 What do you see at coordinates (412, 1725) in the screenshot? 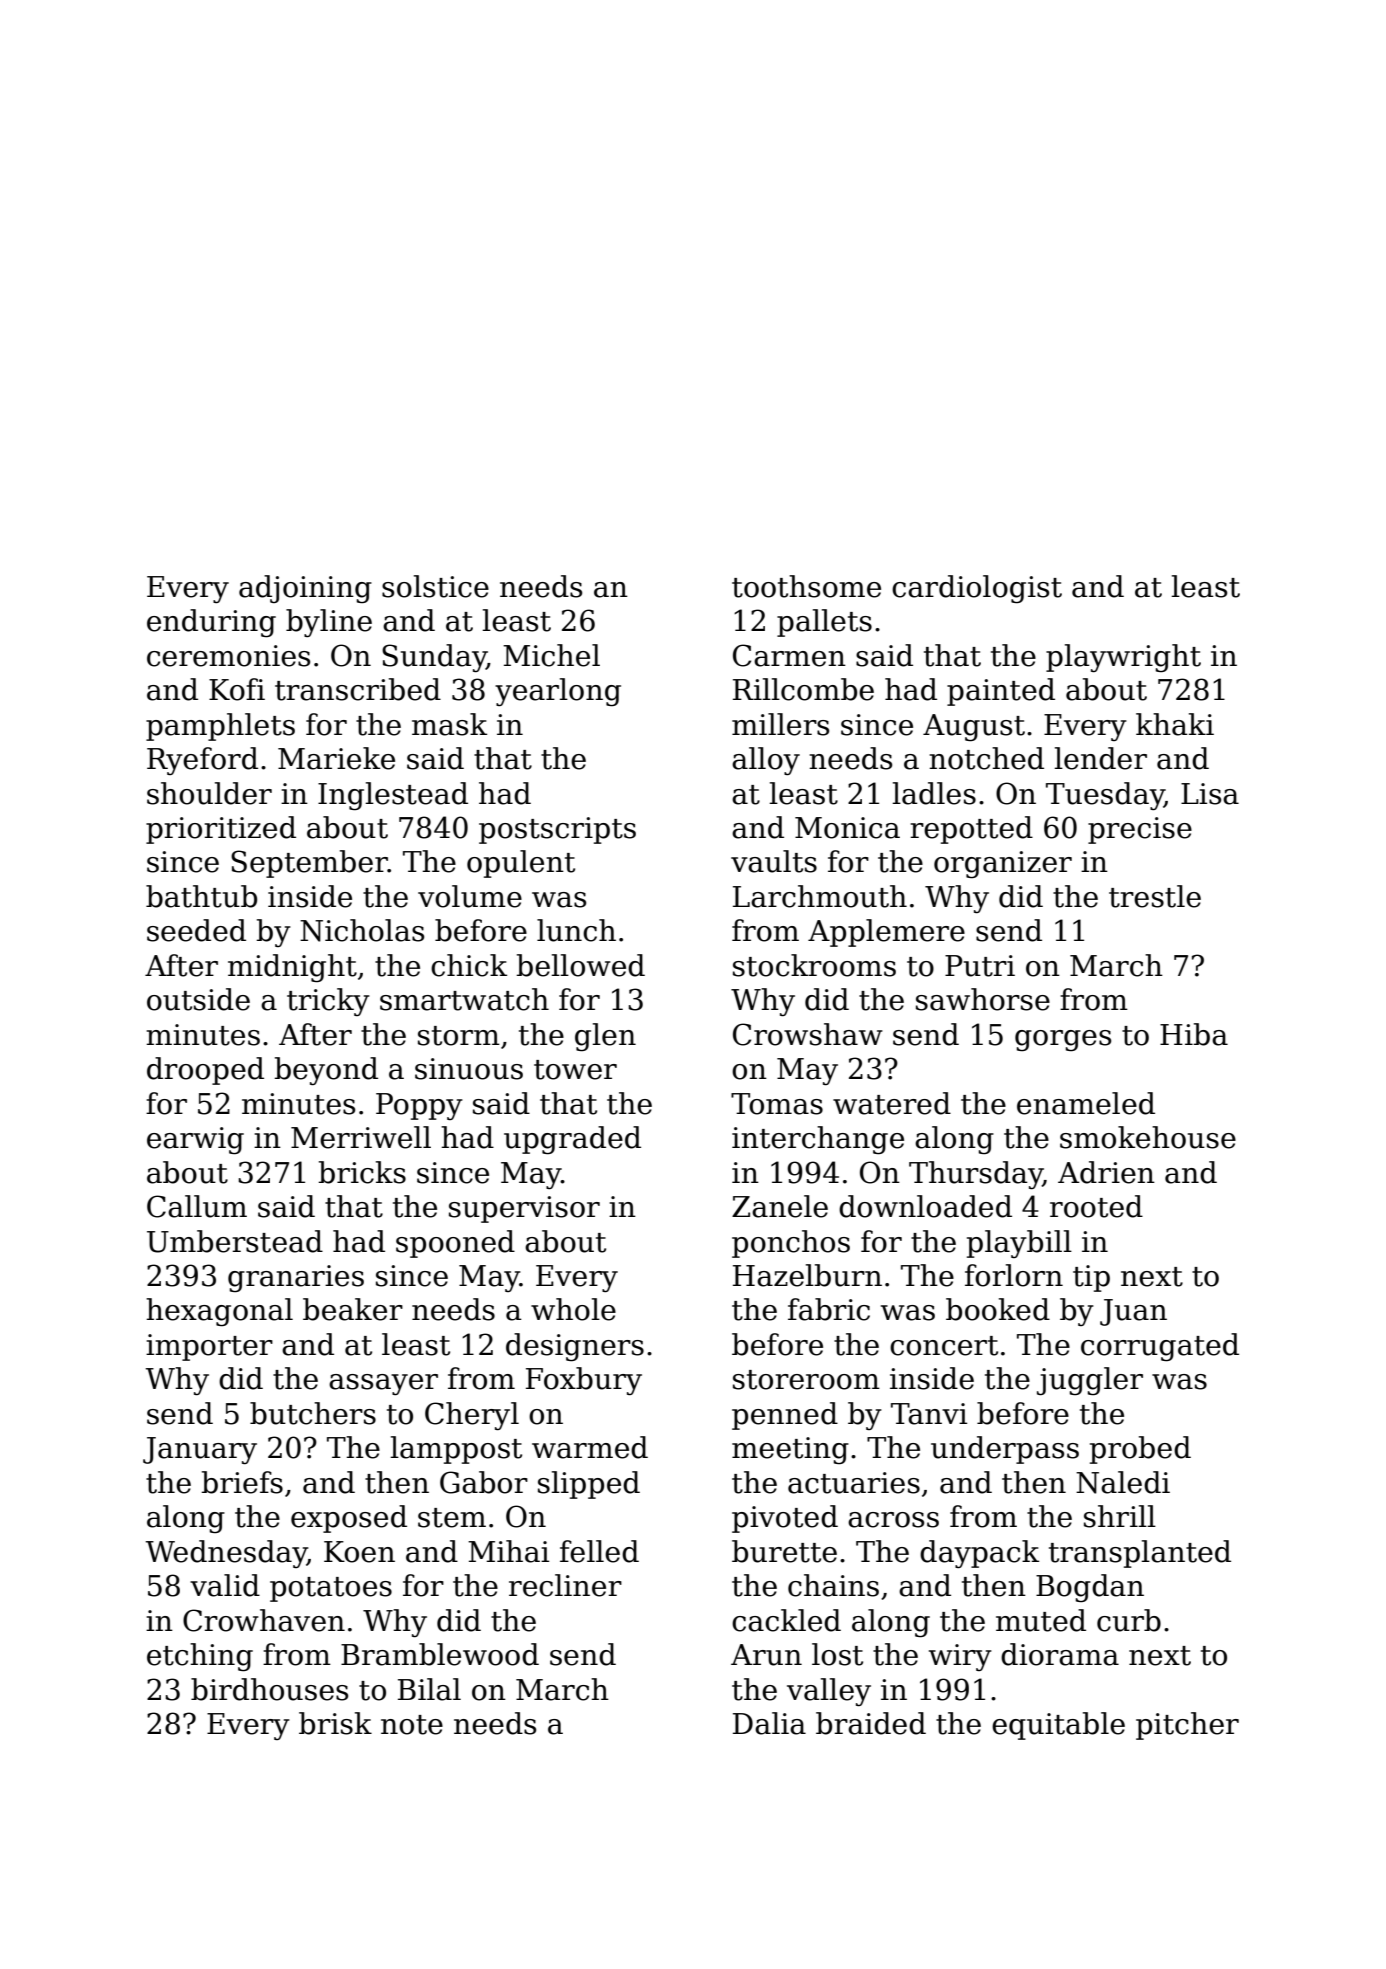
I see `note` at bounding box center [412, 1725].
